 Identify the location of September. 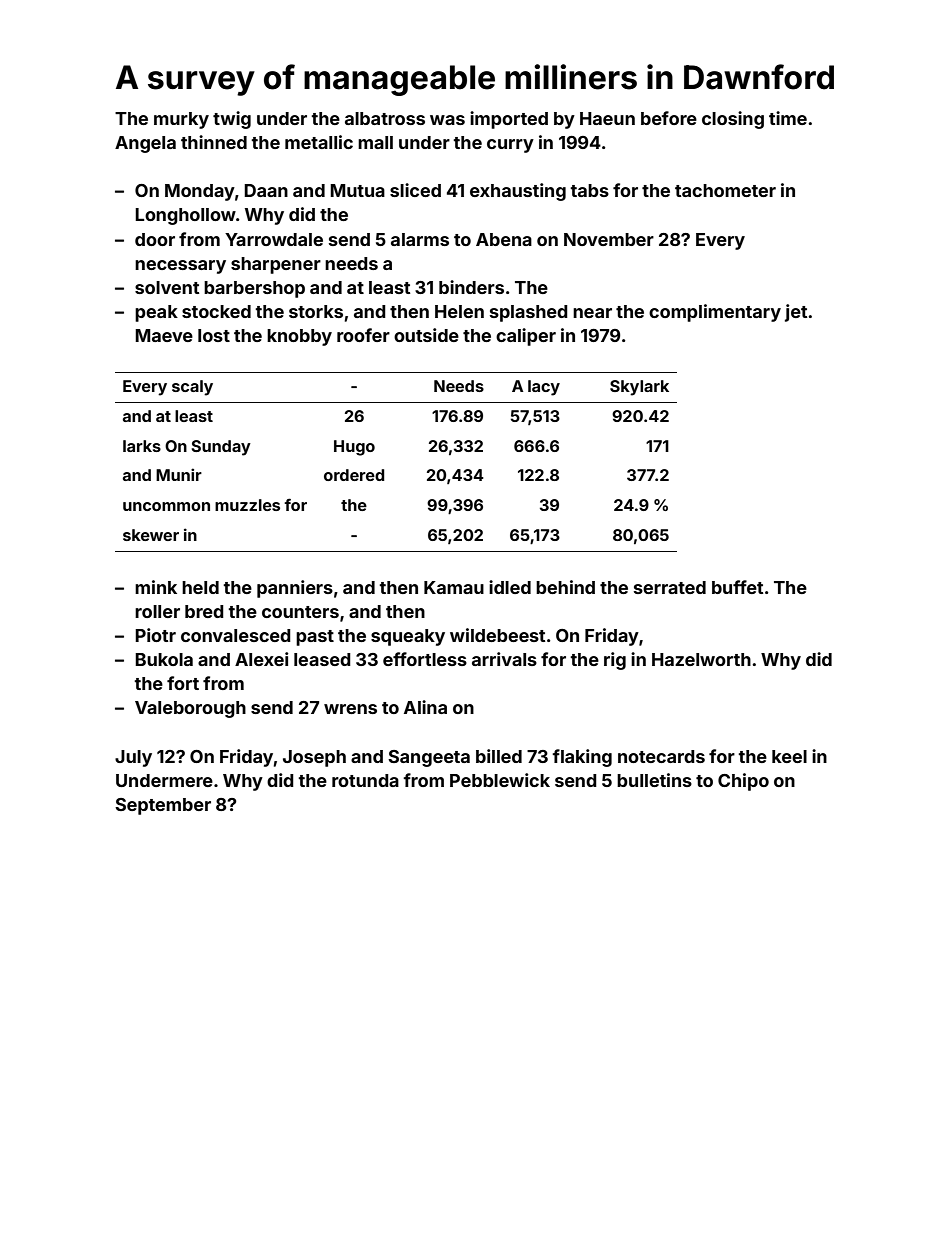
(163, 806).
